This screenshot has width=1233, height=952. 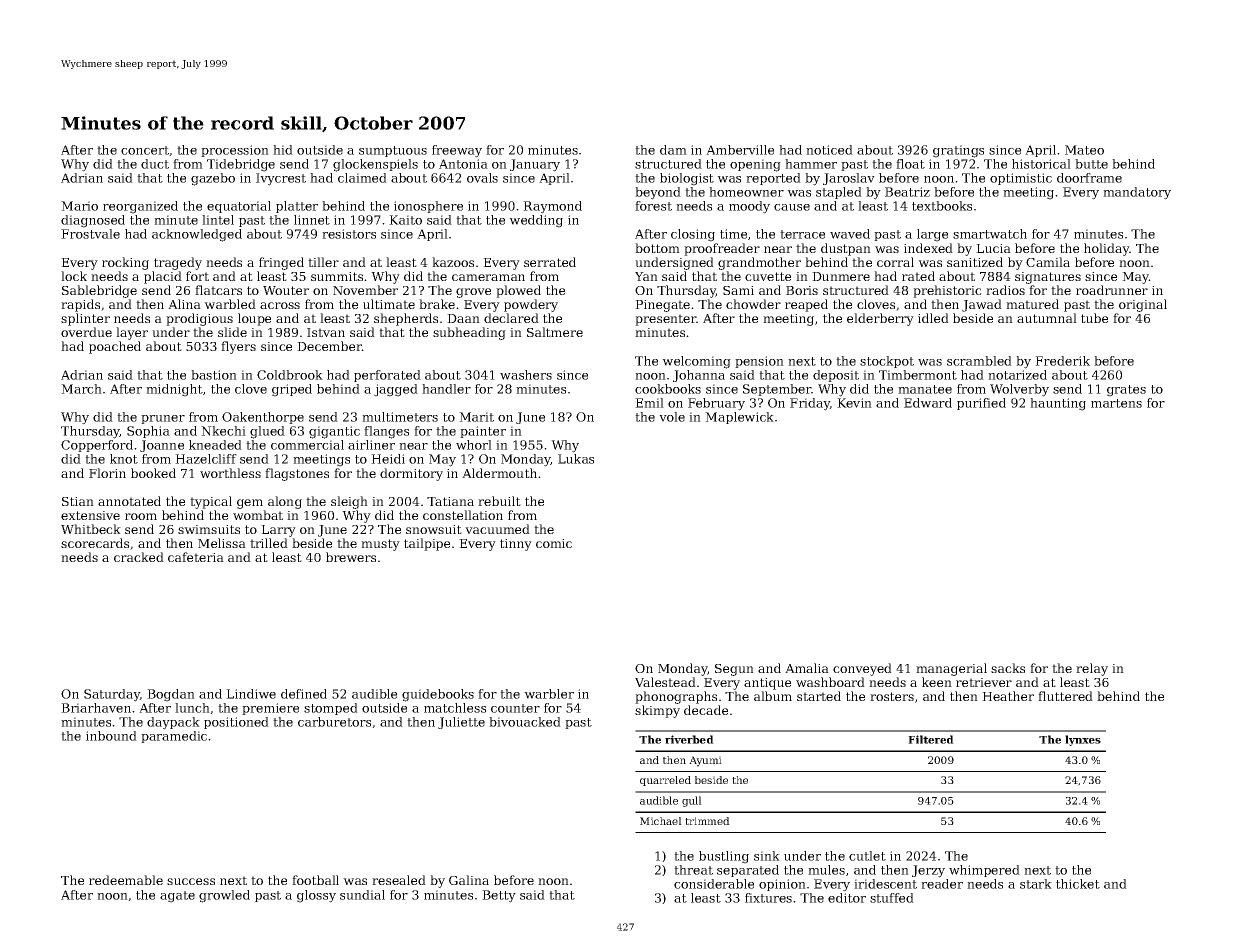 I want to click on Friday, so click(x=810, y=404).
